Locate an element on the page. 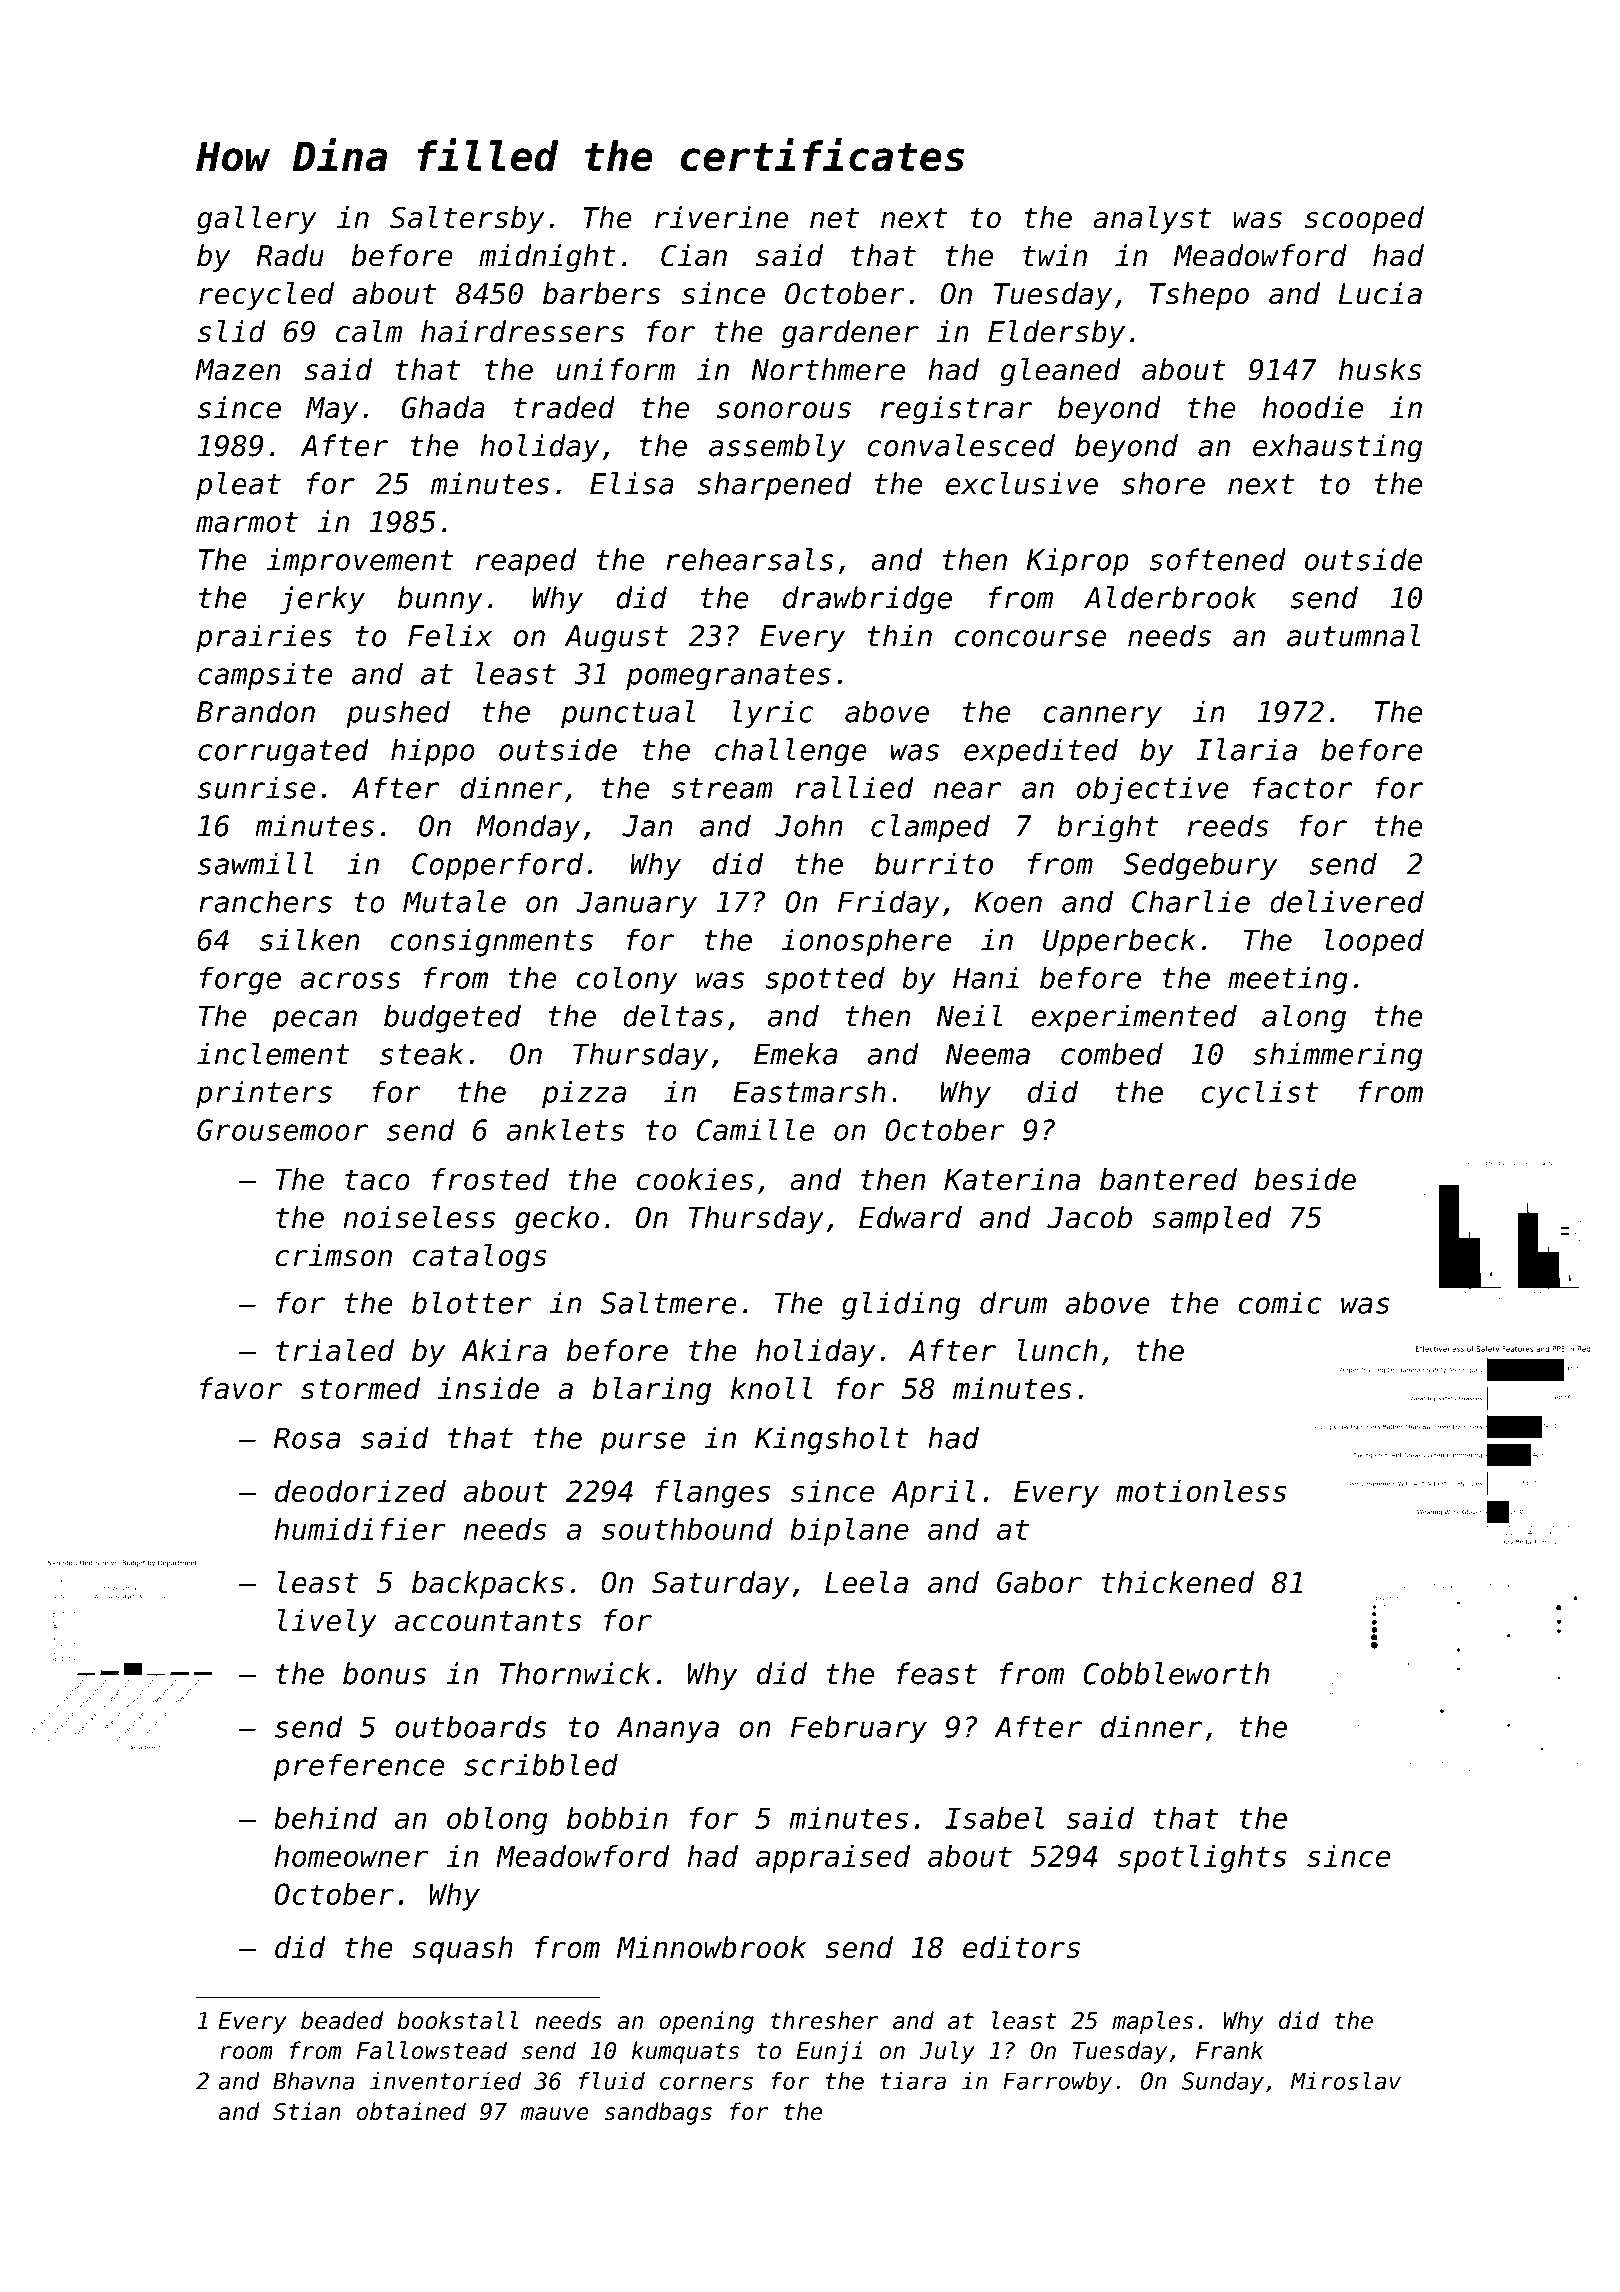 The image size is (1620, 2292). calm is located at coordinates (369, 331).
